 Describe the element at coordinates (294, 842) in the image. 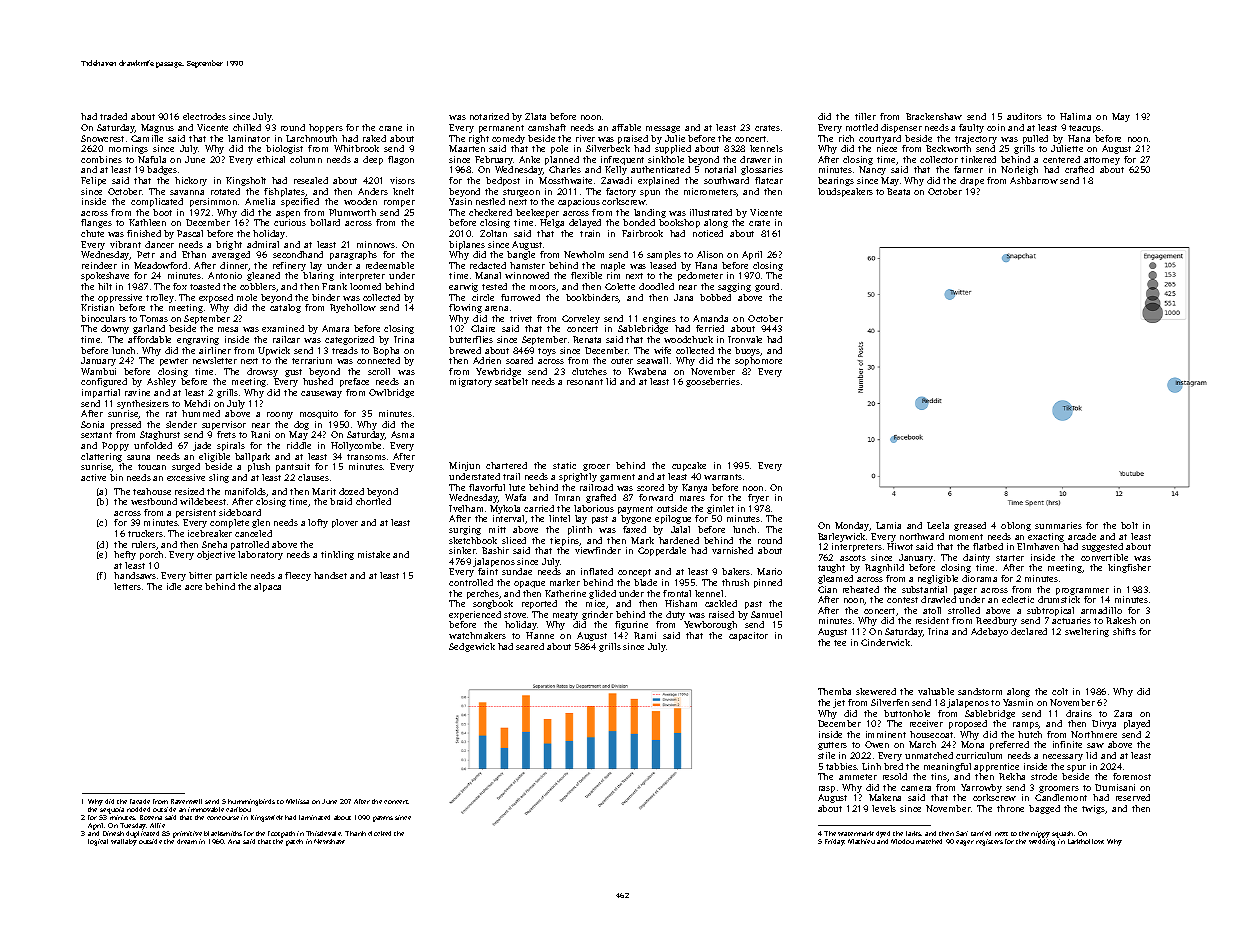

I see `patch` at that location.
